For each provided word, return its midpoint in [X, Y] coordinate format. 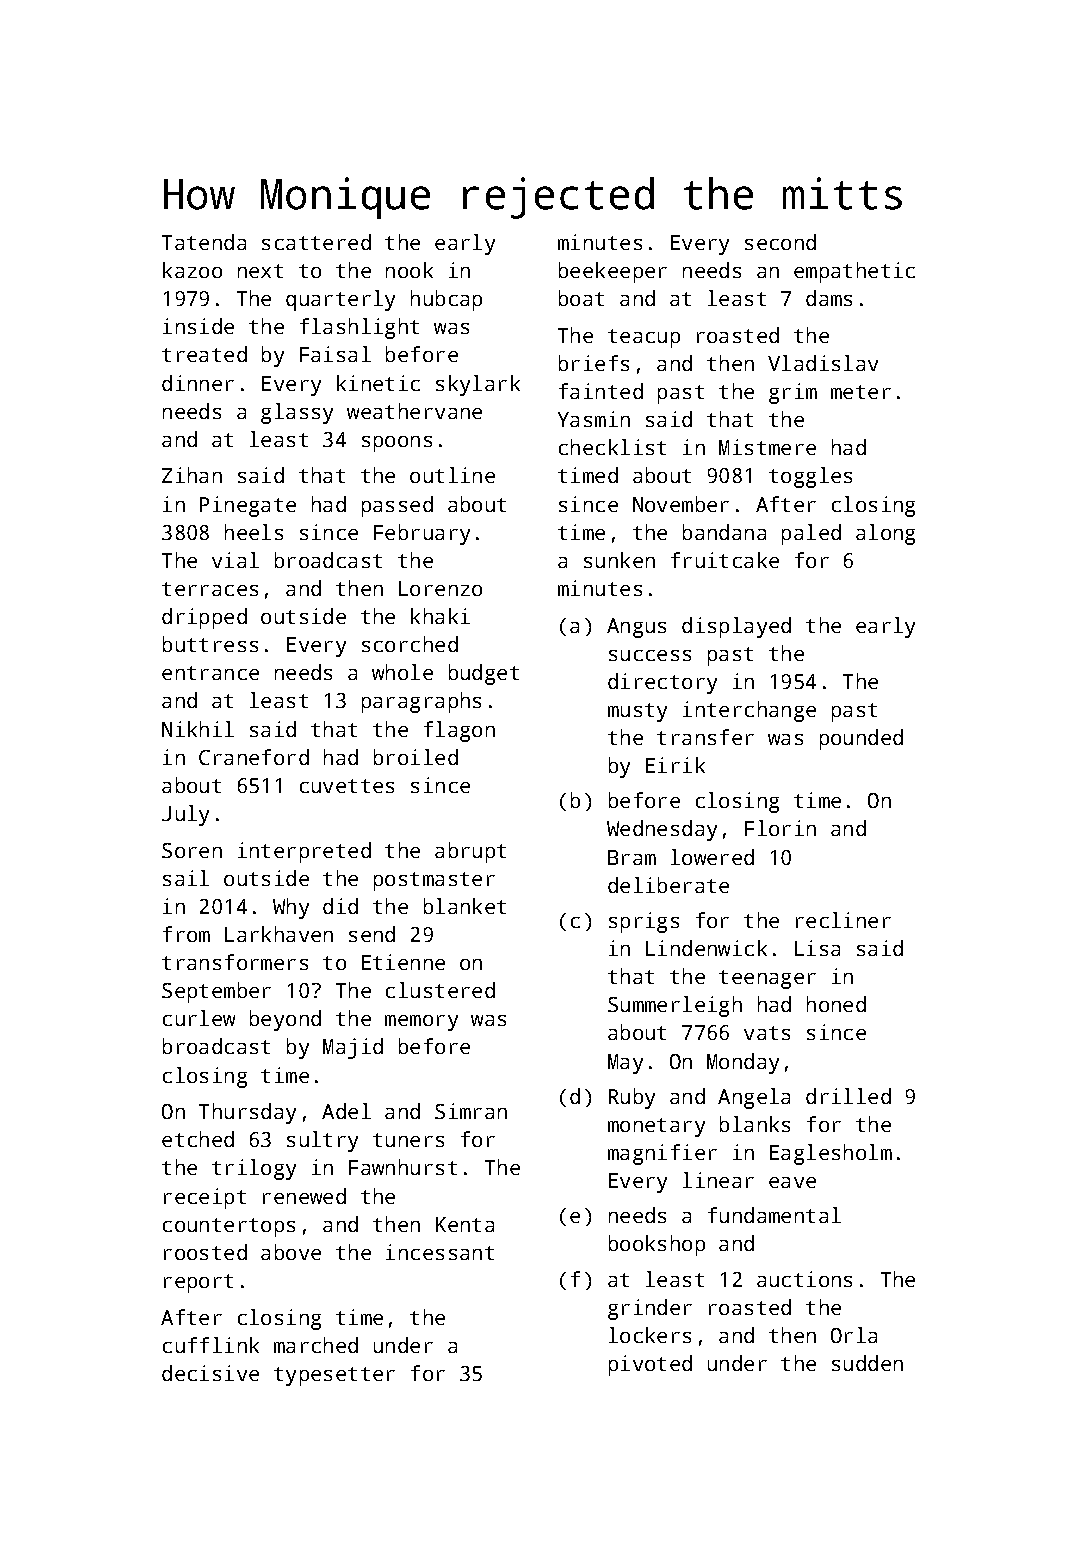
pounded [861, 739]
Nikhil [198, 729]
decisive [210, 1373]
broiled [416, 757]
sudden [867, 1363]
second [780, 242]
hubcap [446, 300]
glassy [297, 413]
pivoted [650, 1365]
